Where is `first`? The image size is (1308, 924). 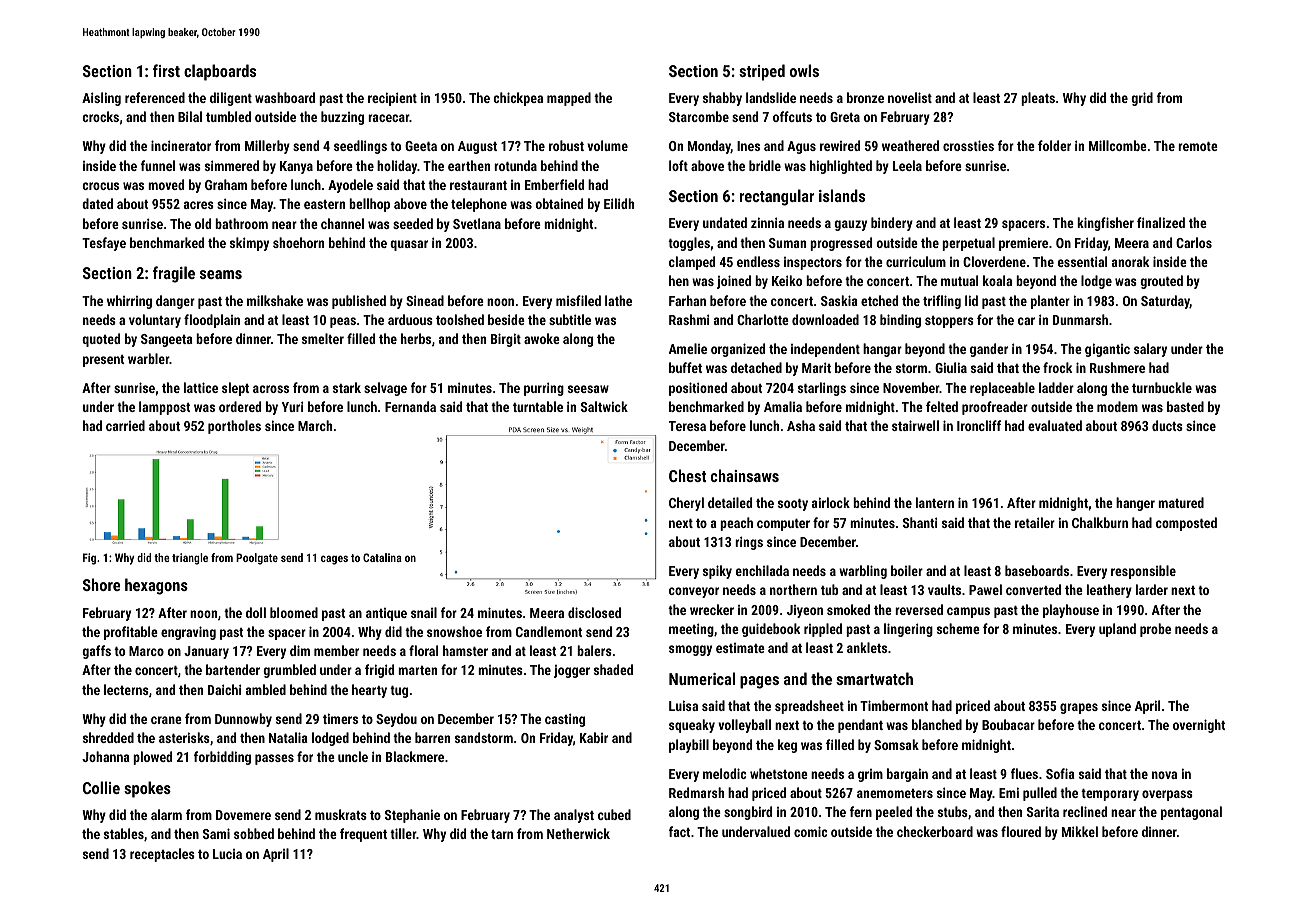 first is located at coordinates (166, 70).
